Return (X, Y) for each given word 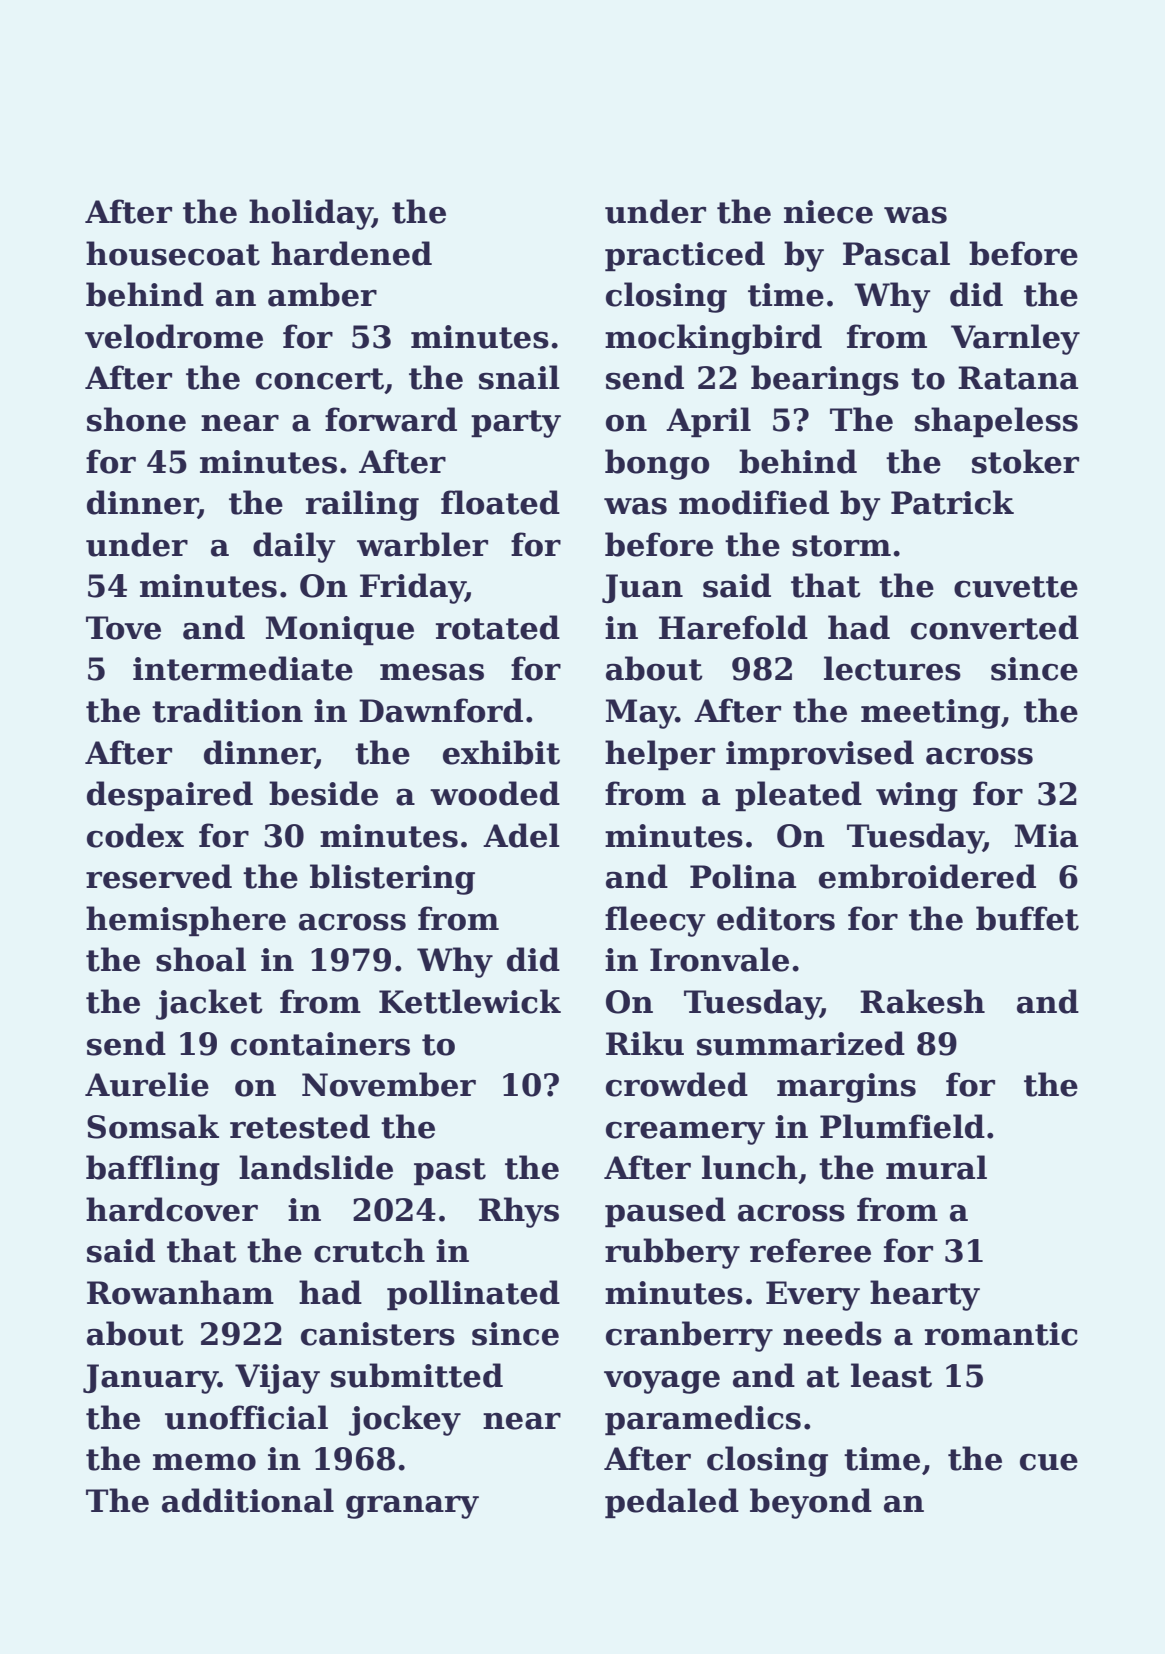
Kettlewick (470, 1001)
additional (248, 1500)
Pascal (896, 253)
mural (936, 1167)
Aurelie (147, 1084)
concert (320, 379)
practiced (685, 256)
